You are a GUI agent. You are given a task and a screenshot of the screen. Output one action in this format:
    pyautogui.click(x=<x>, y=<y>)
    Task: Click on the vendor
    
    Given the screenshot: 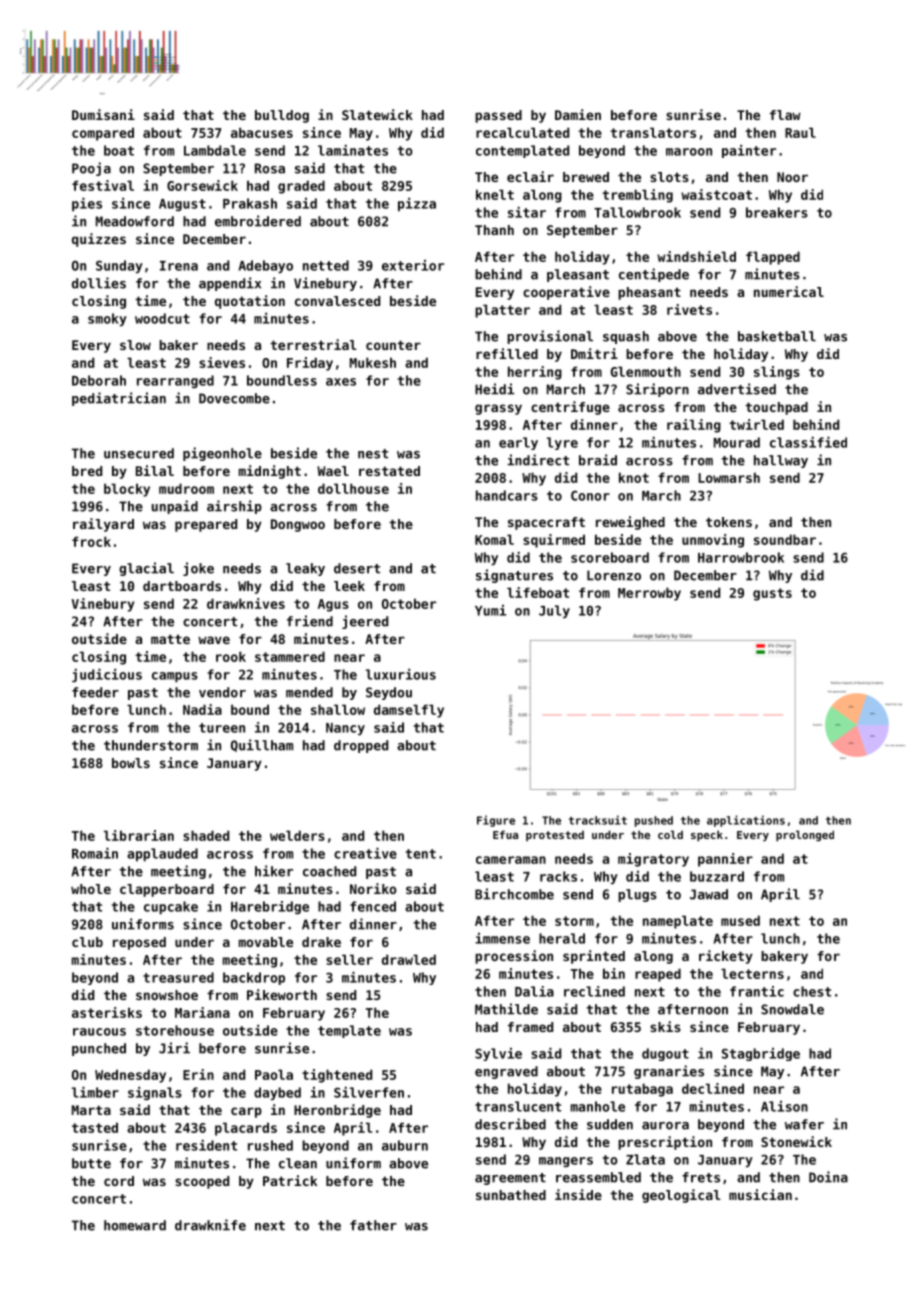 What is the action you would take?
    pyautogui.click(x=222, y=692)
